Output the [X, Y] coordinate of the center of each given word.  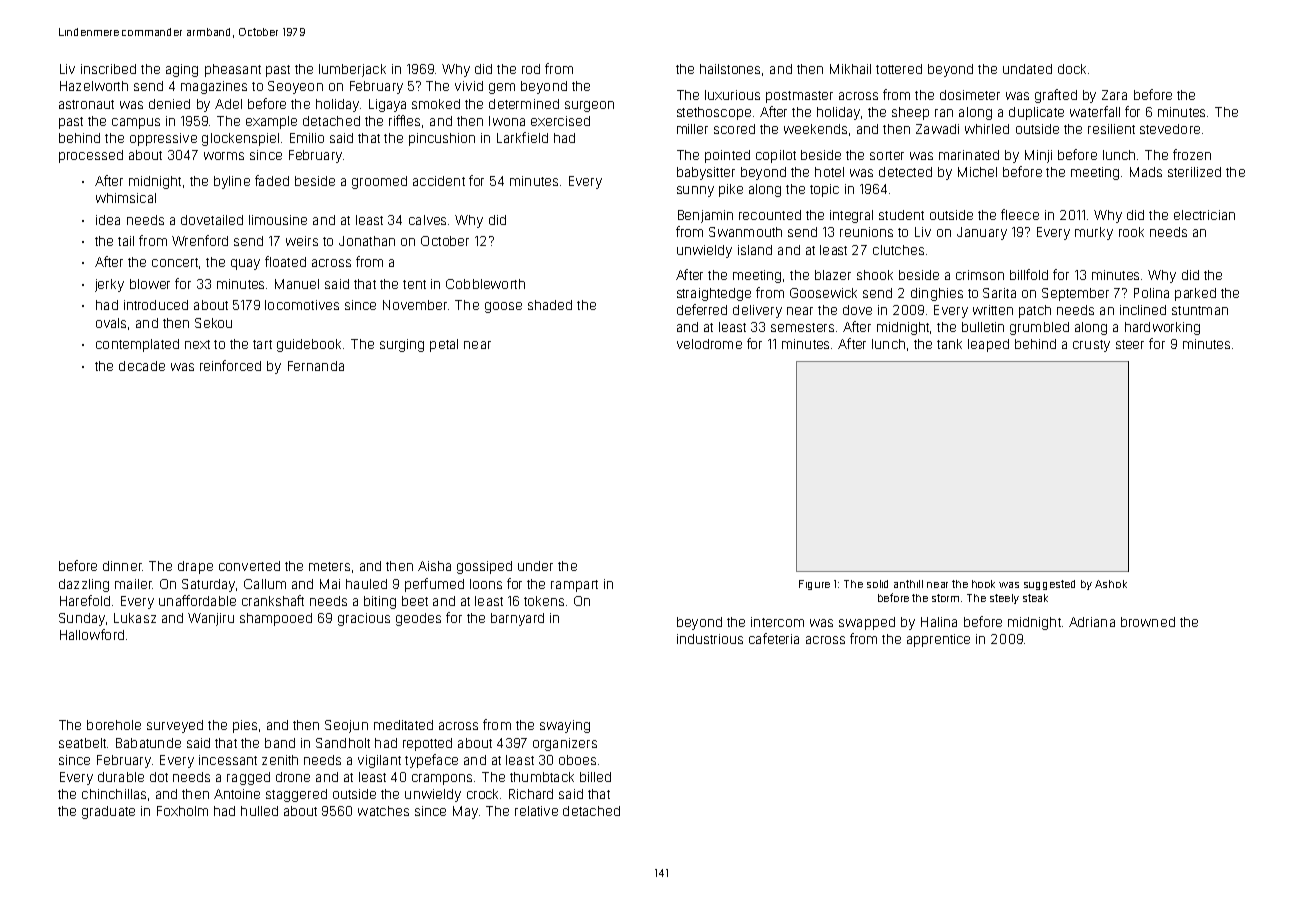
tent [414, 284]
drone [293, 777]
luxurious [732, 95]
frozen [1192, 154]
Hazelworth [94, 86]
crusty [1091, 346]
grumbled [1039, 328]
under [535, 566]
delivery [757, 311]
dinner [122, 566]
